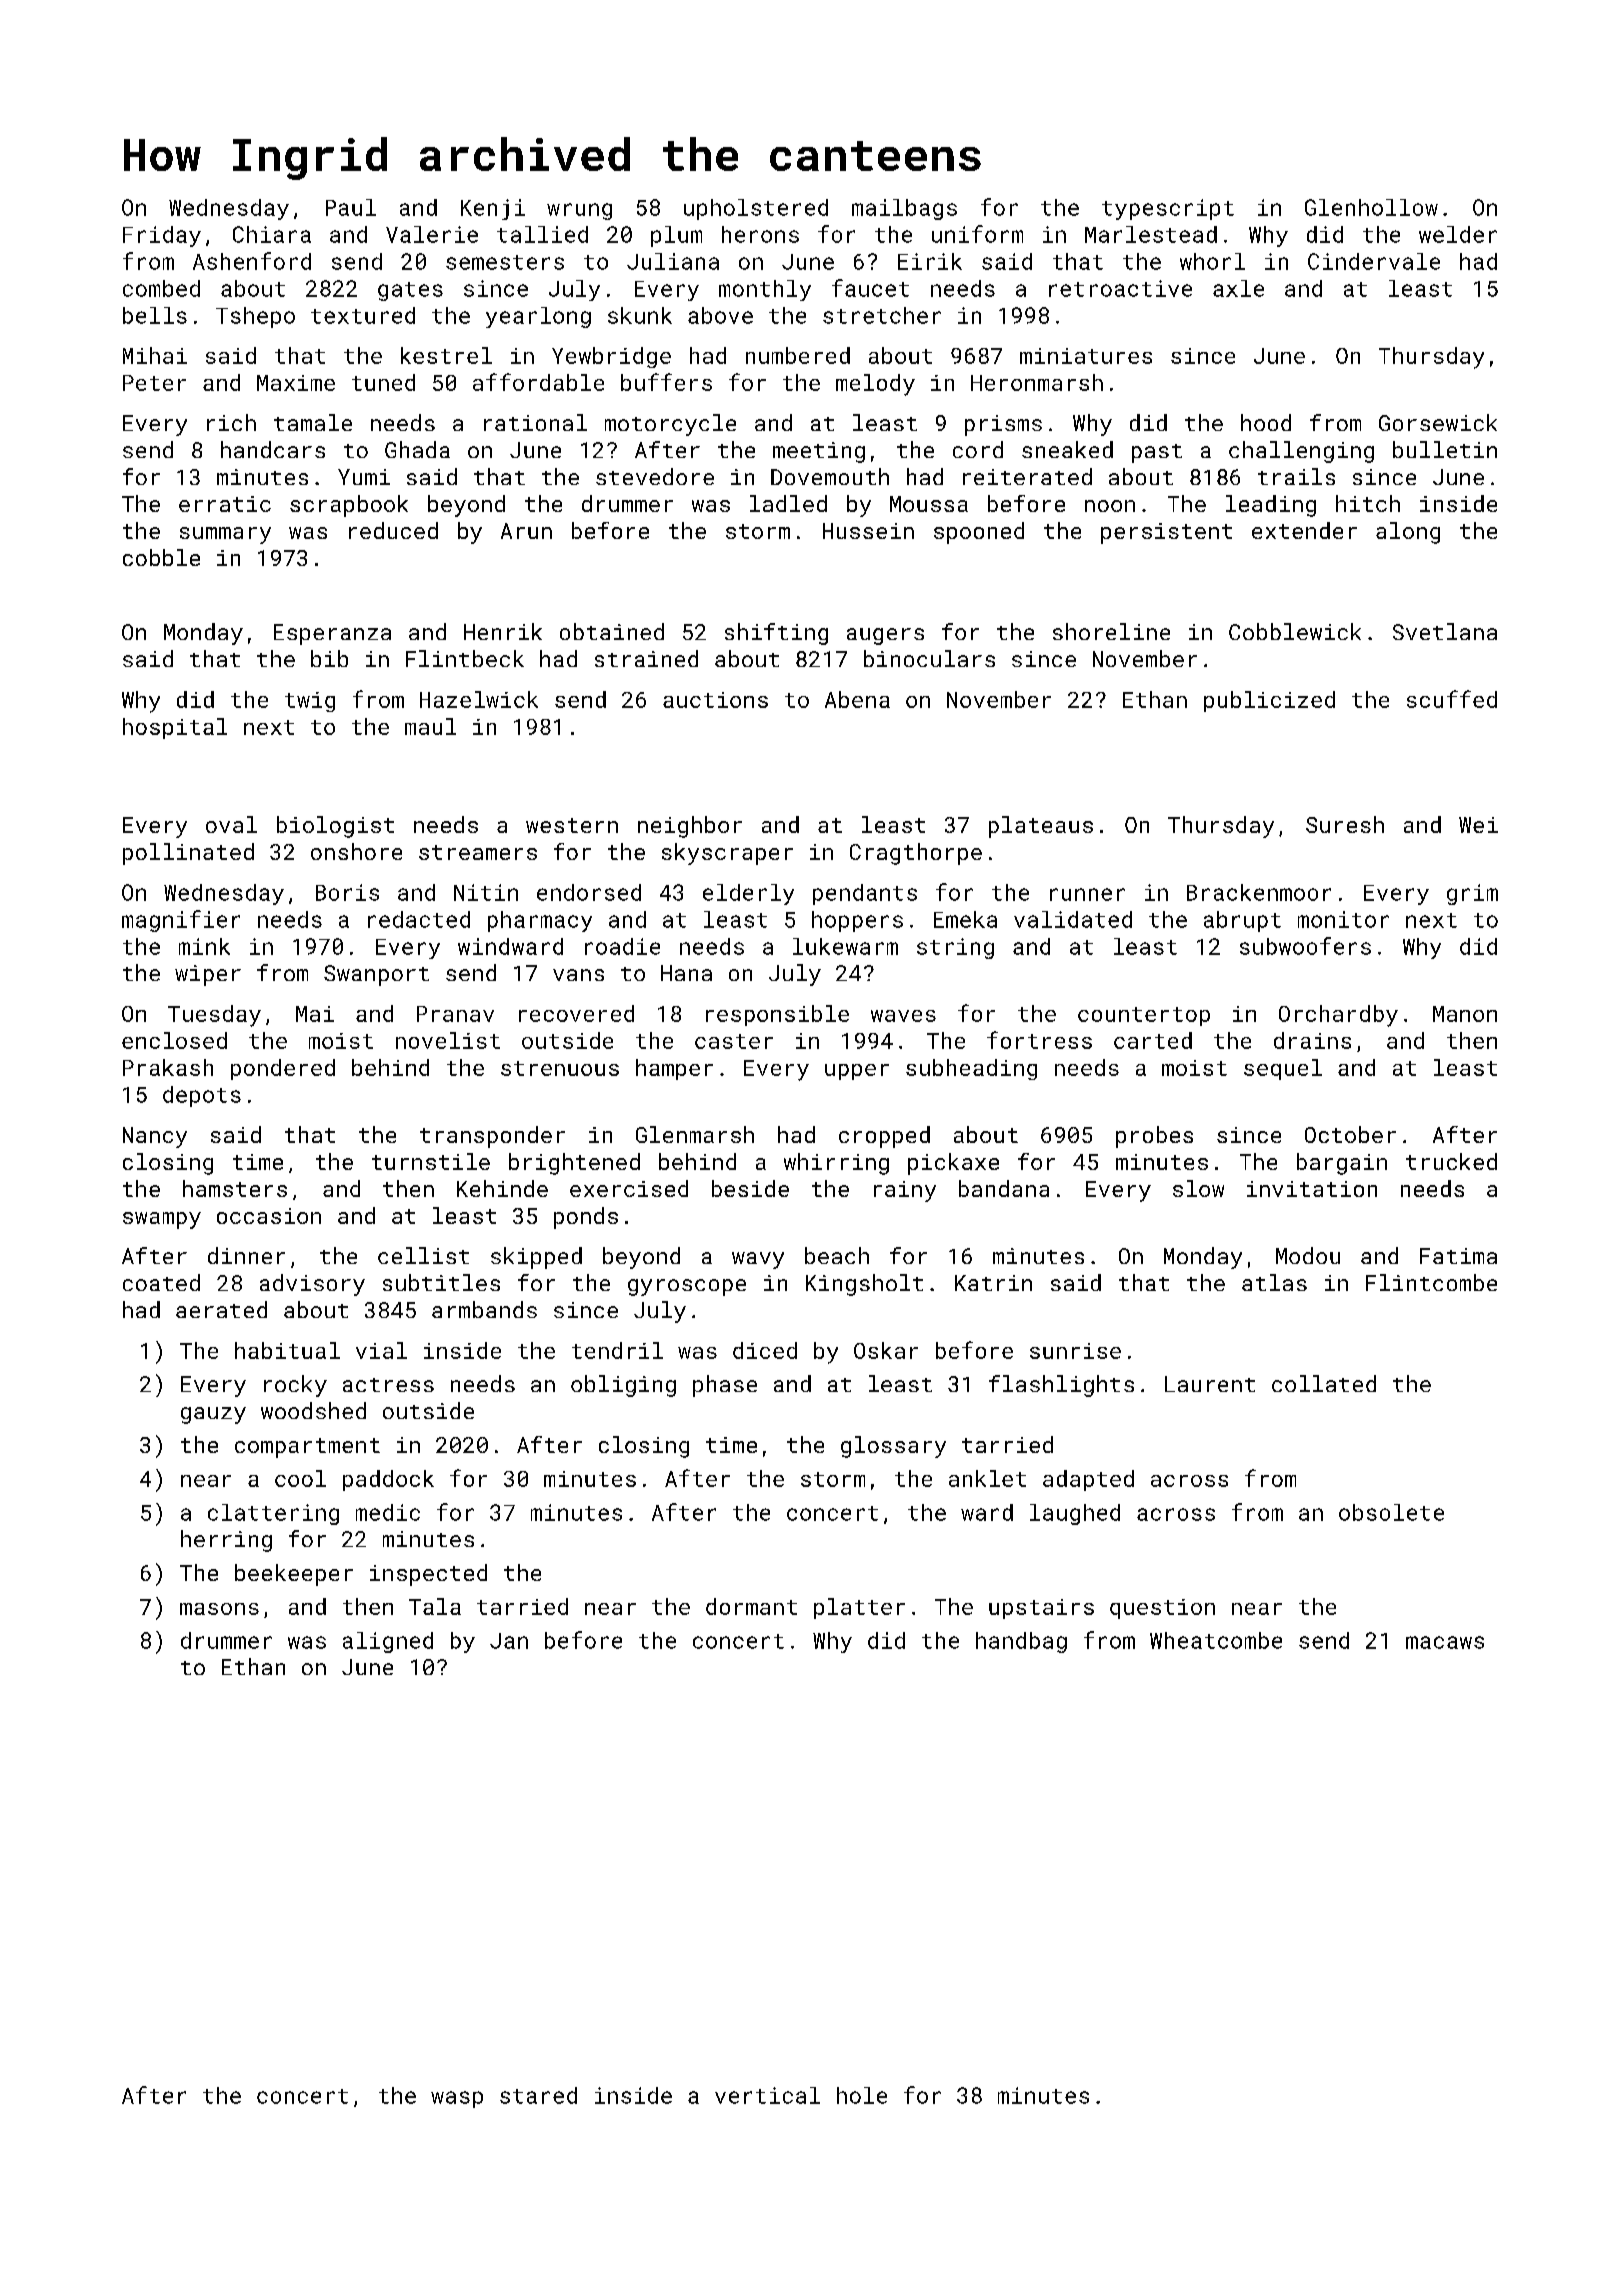 The height and width of the image is (2292, 1620). What do you see at coordinates (457, 2099) in the image?
I see `wasp` at bounding box center [457, 2099].
